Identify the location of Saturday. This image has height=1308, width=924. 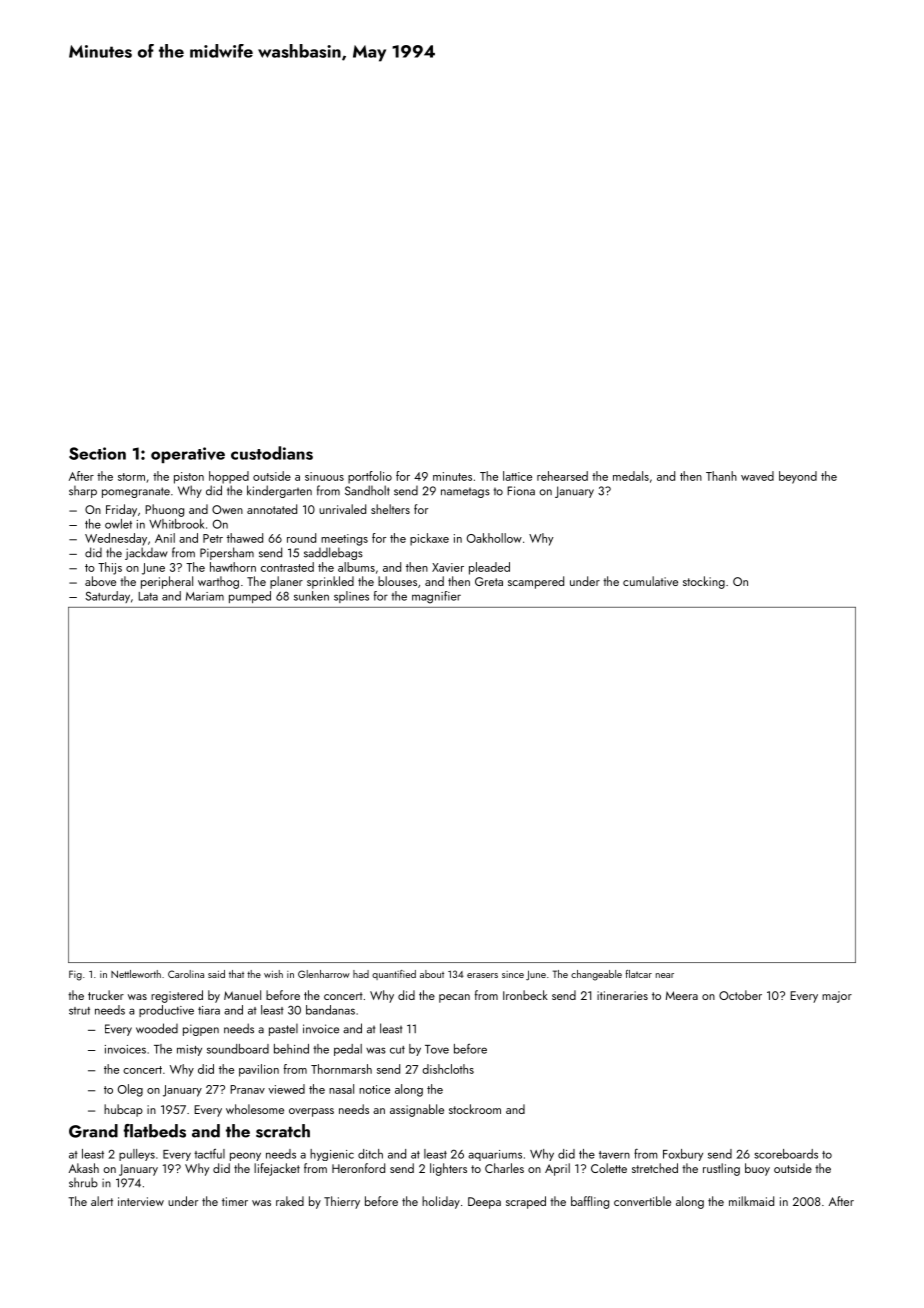
(107, 597).
